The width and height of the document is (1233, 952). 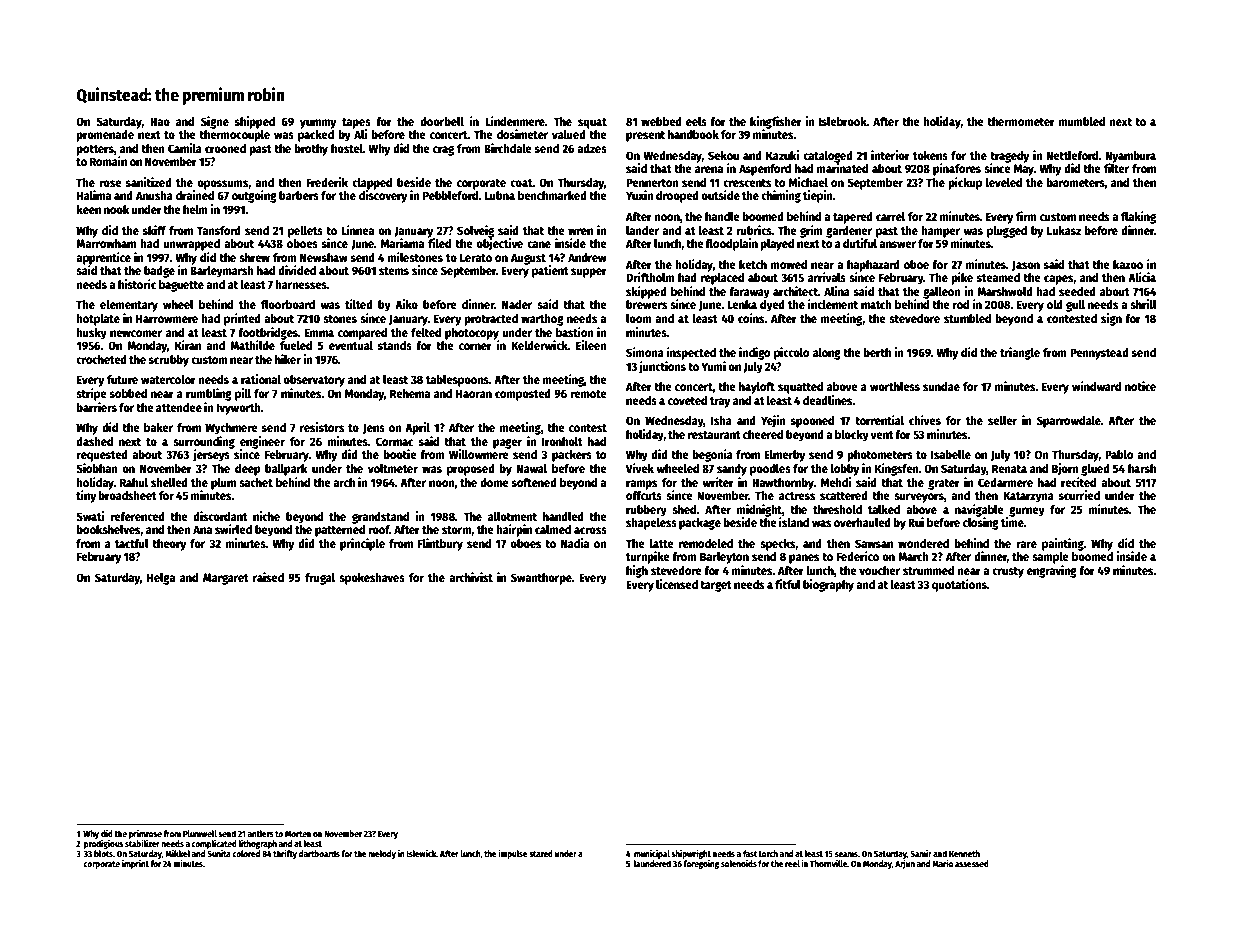 I want to click on foregoing, so click(x=701, y=864).
